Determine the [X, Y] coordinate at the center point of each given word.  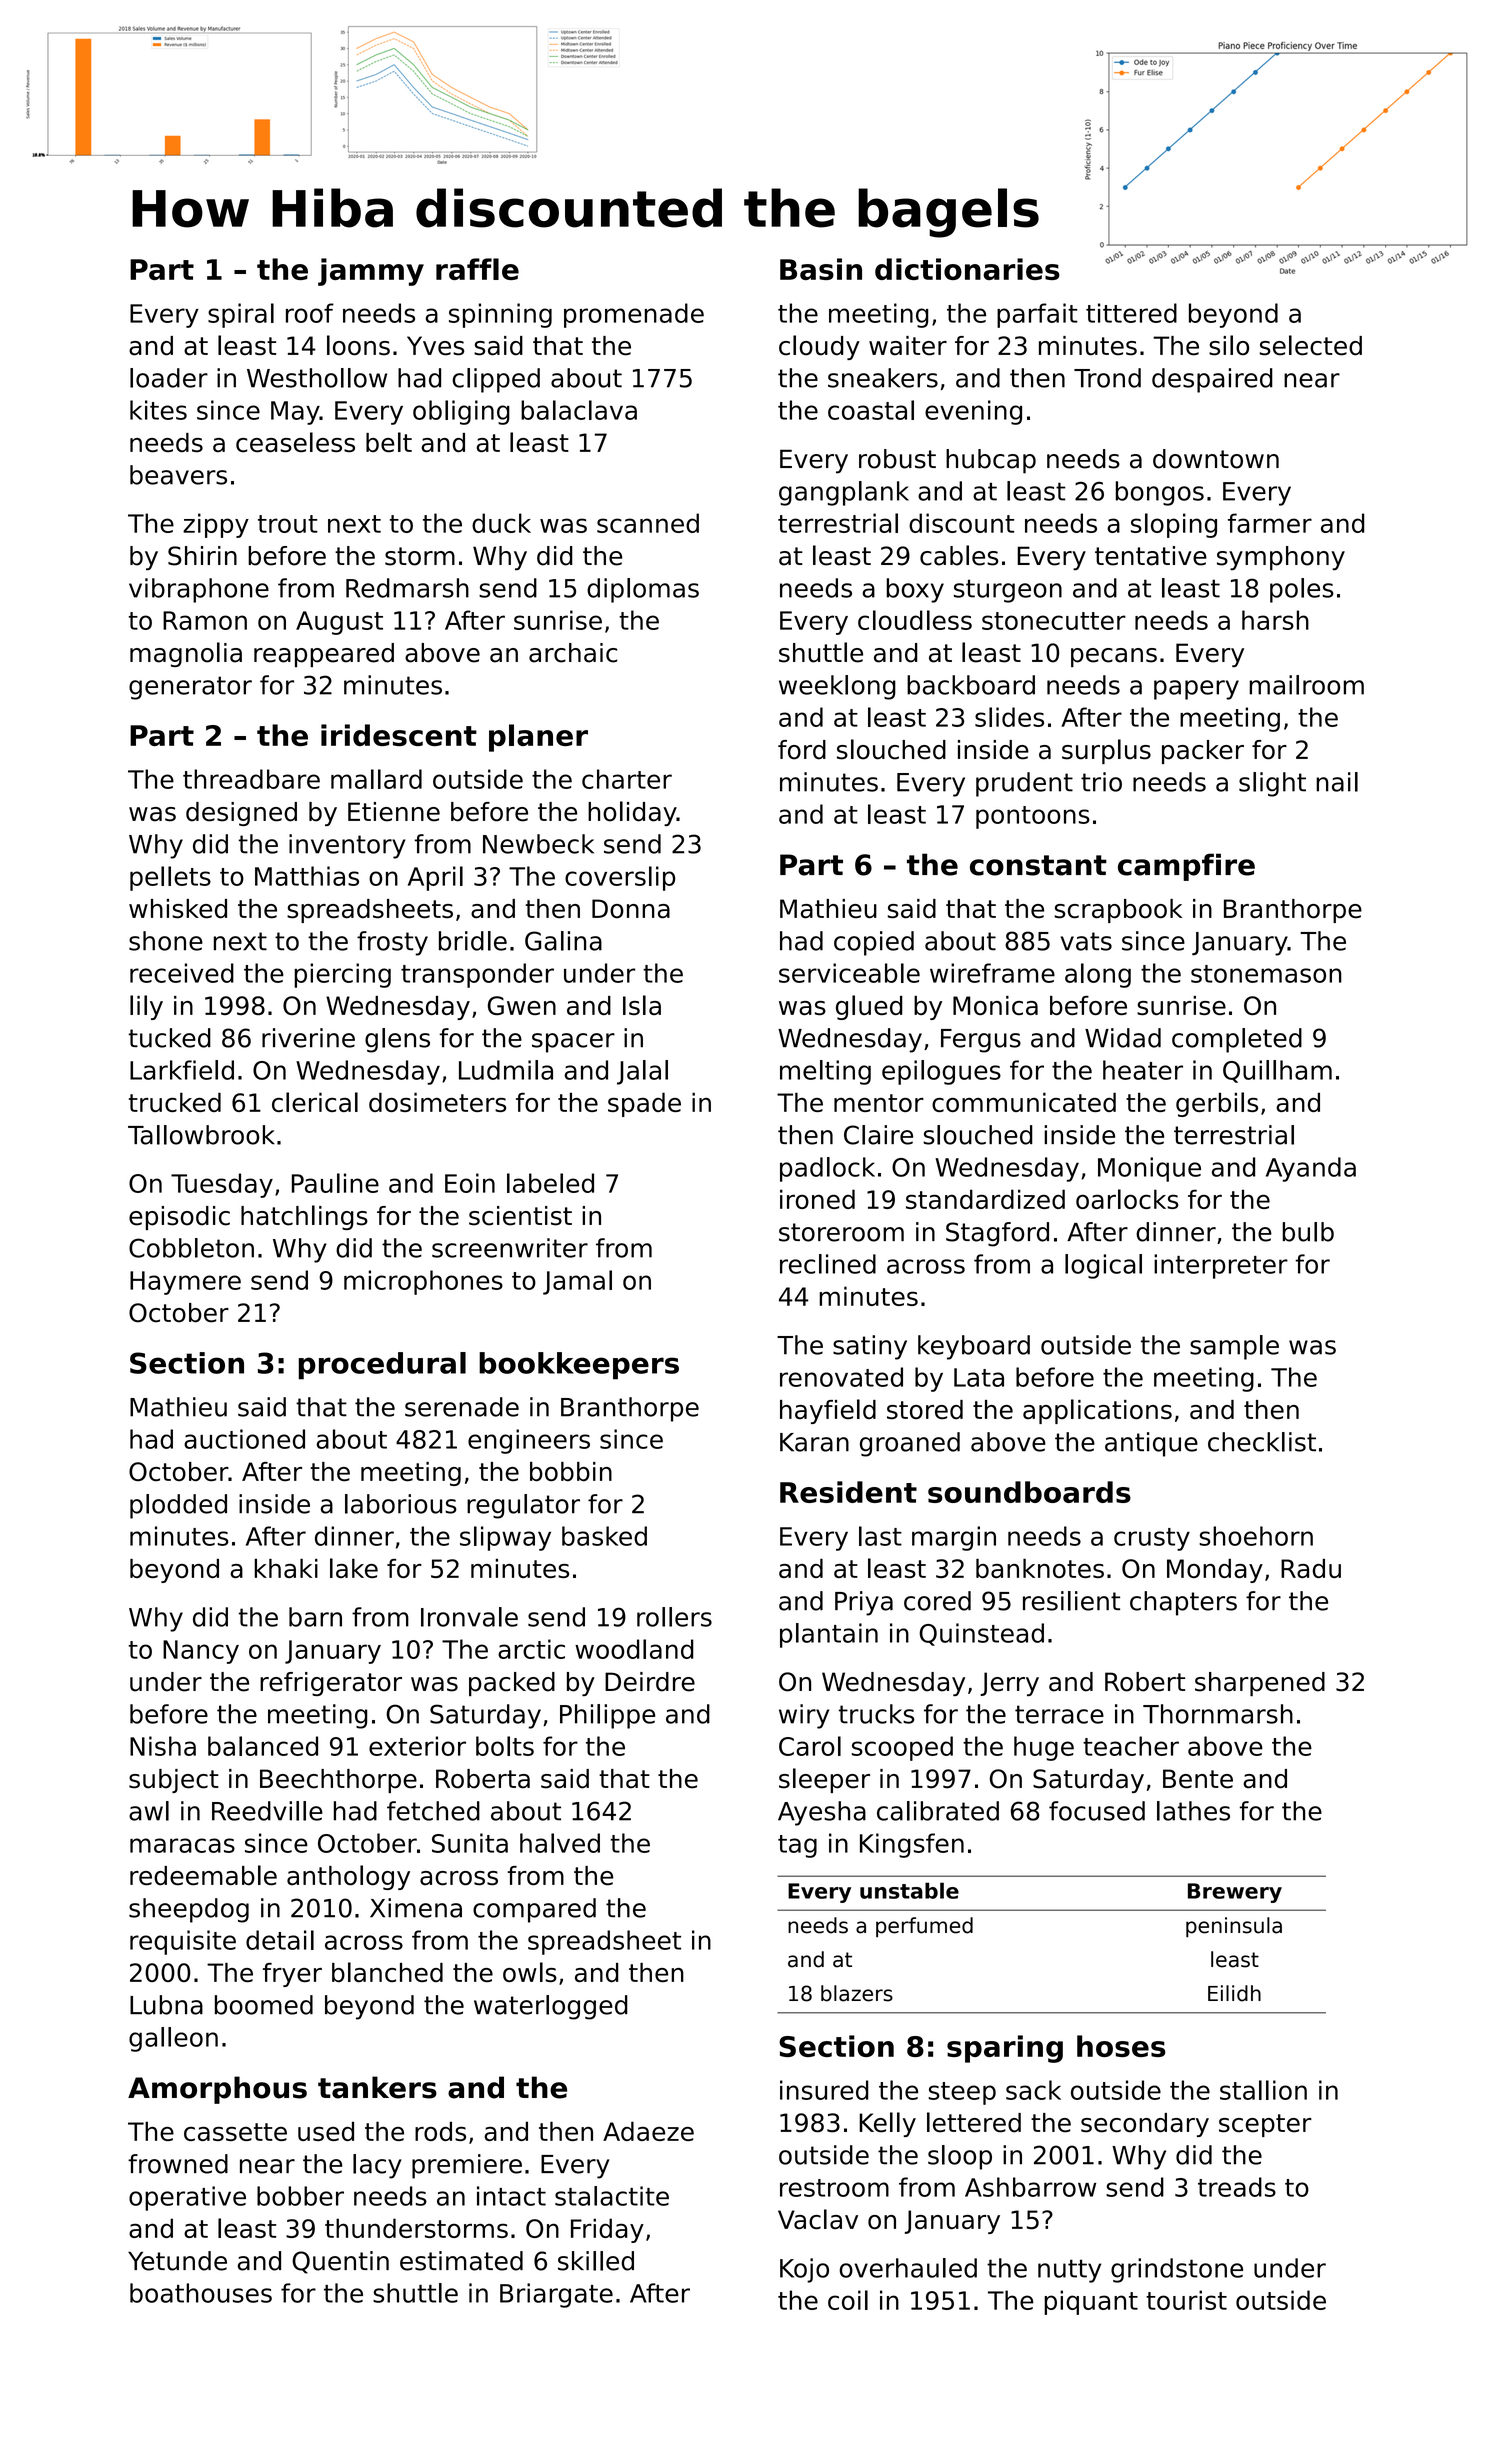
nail [1337, 782]
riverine [308, 1038]
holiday [632, 813]
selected [1311, 345]
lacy [377, 2166]
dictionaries [967, 269]
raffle [477, 269]
